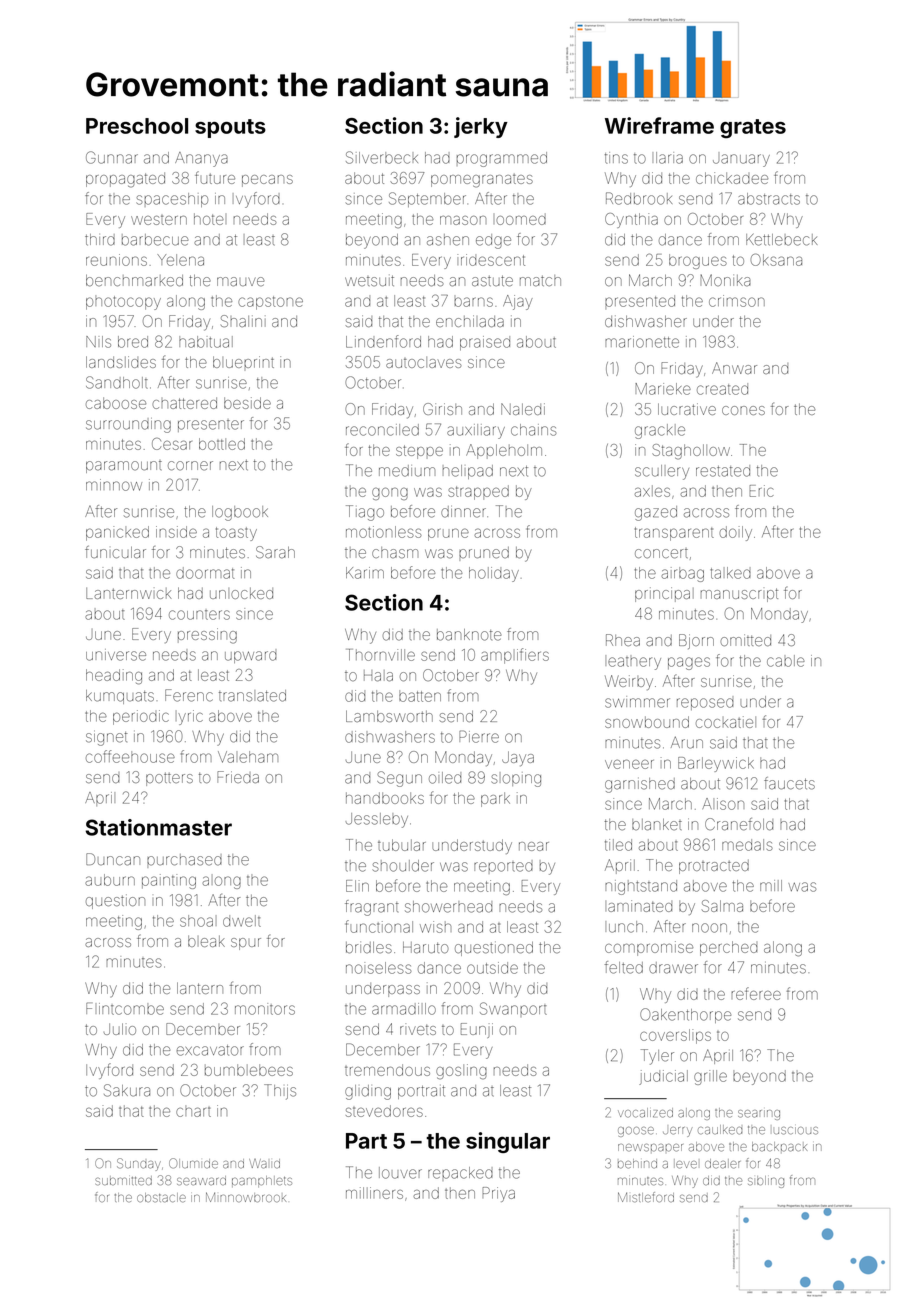 The width and height of the screenshot is (908, 1316). What do you see at coordinates (646, 1197) in the screenshot?
I see `Mistleford` at bounding box center [646, 1197].
